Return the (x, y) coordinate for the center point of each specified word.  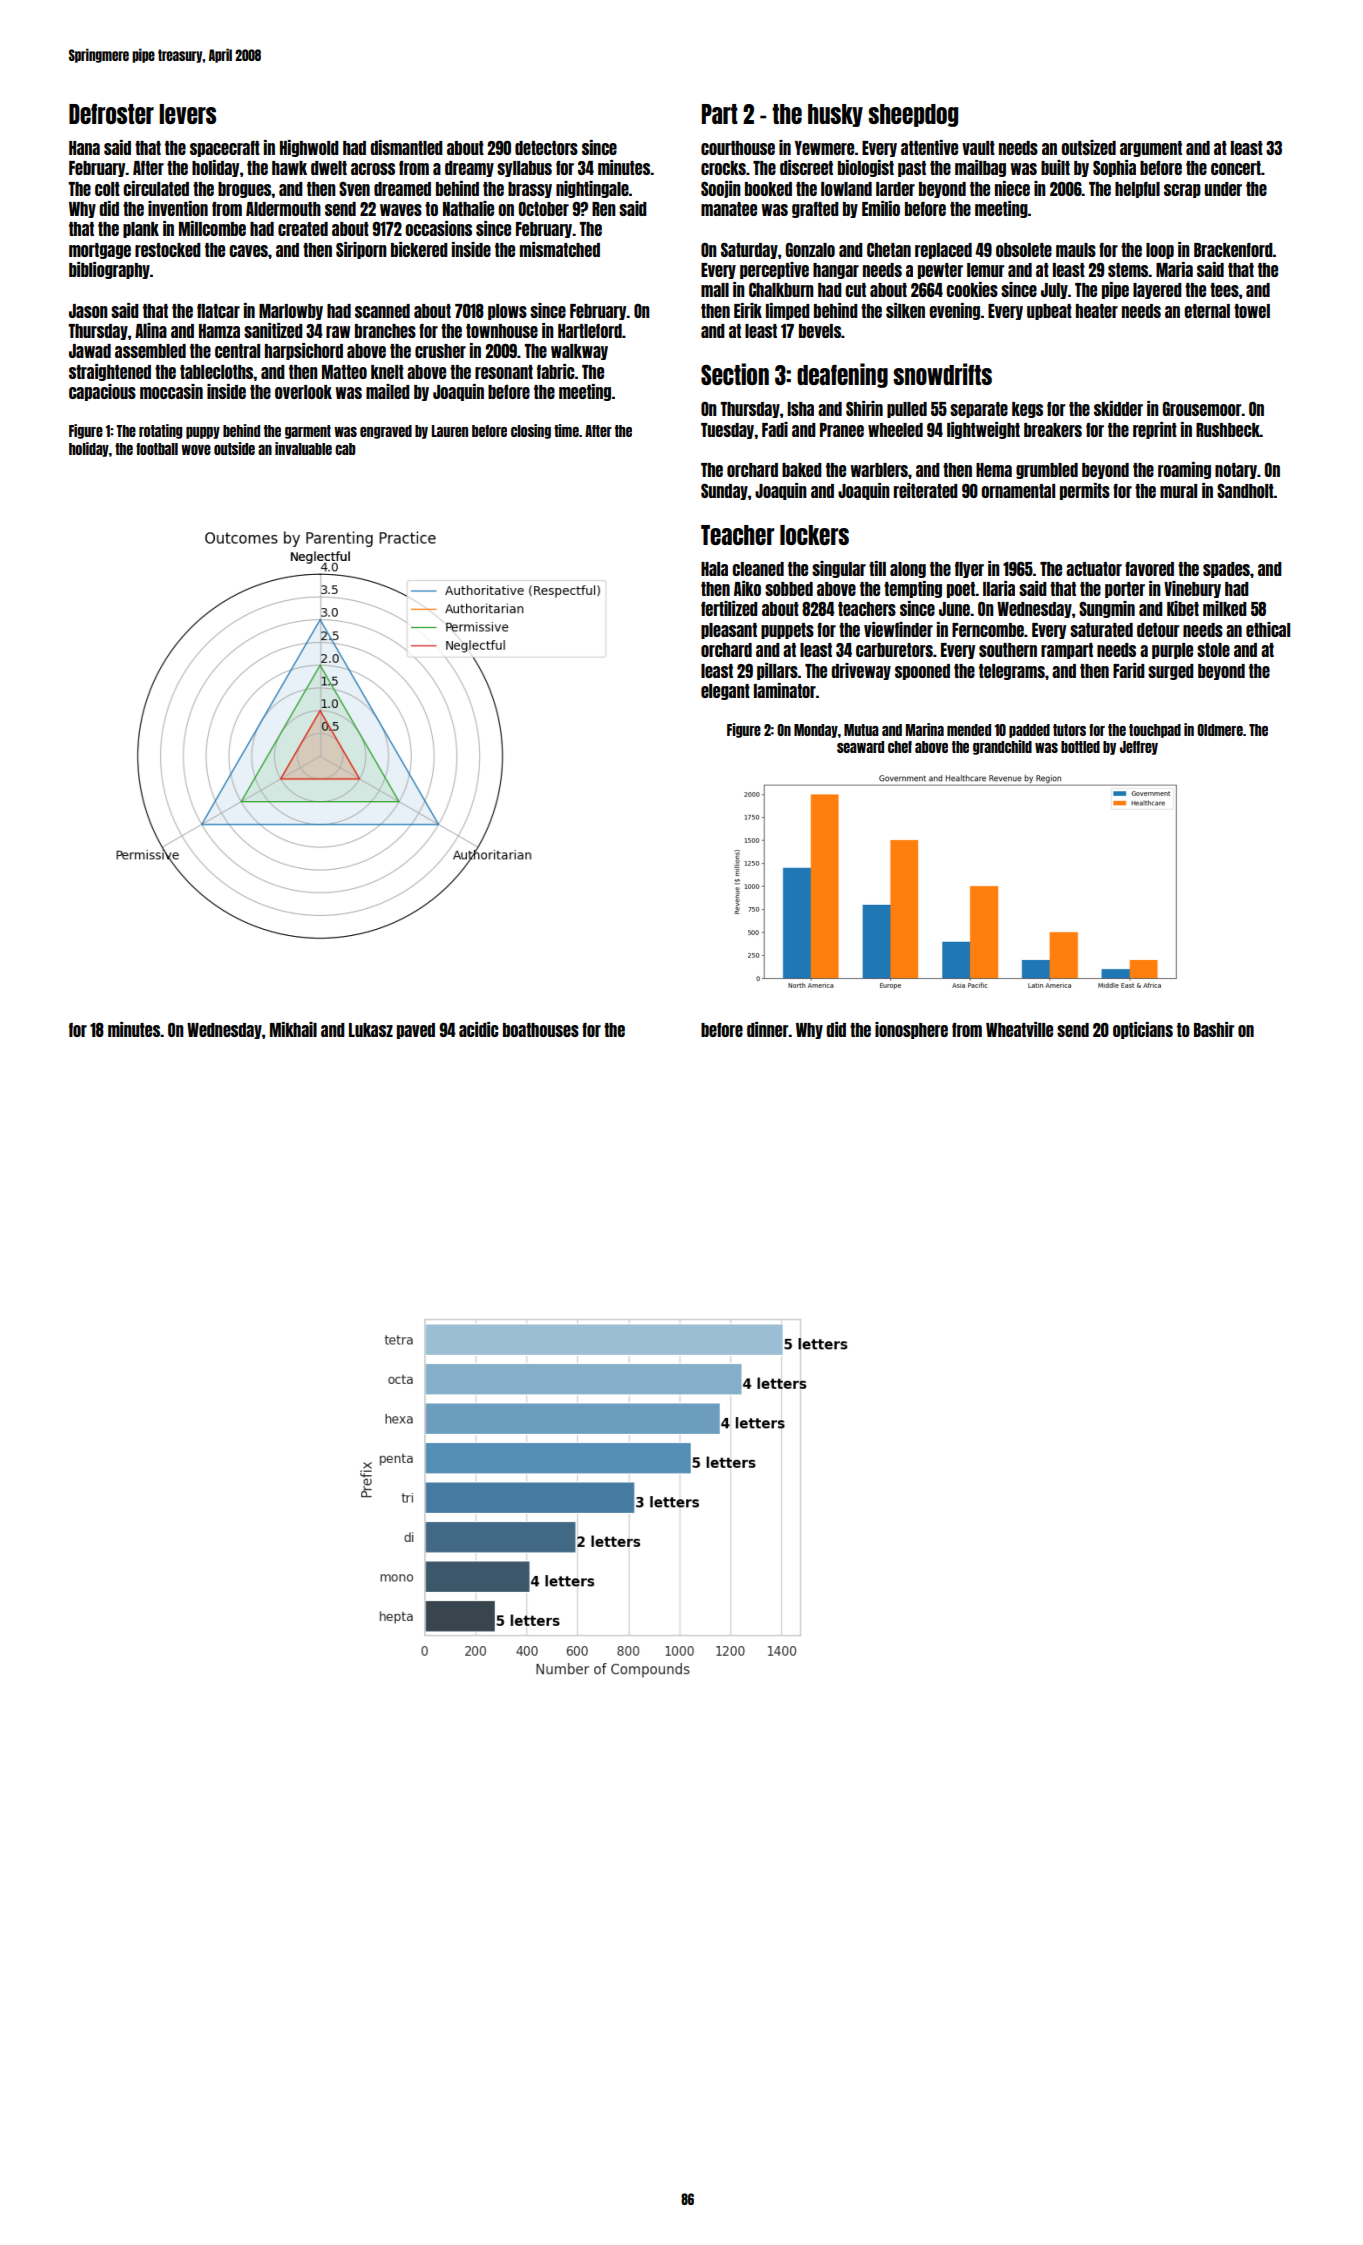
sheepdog (913, 115)
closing (531, 431)
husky (835, 115)
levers (187, 114)
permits (1085, 491)
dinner (768, 1029)
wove (196, 450)
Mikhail (293, 1029)
